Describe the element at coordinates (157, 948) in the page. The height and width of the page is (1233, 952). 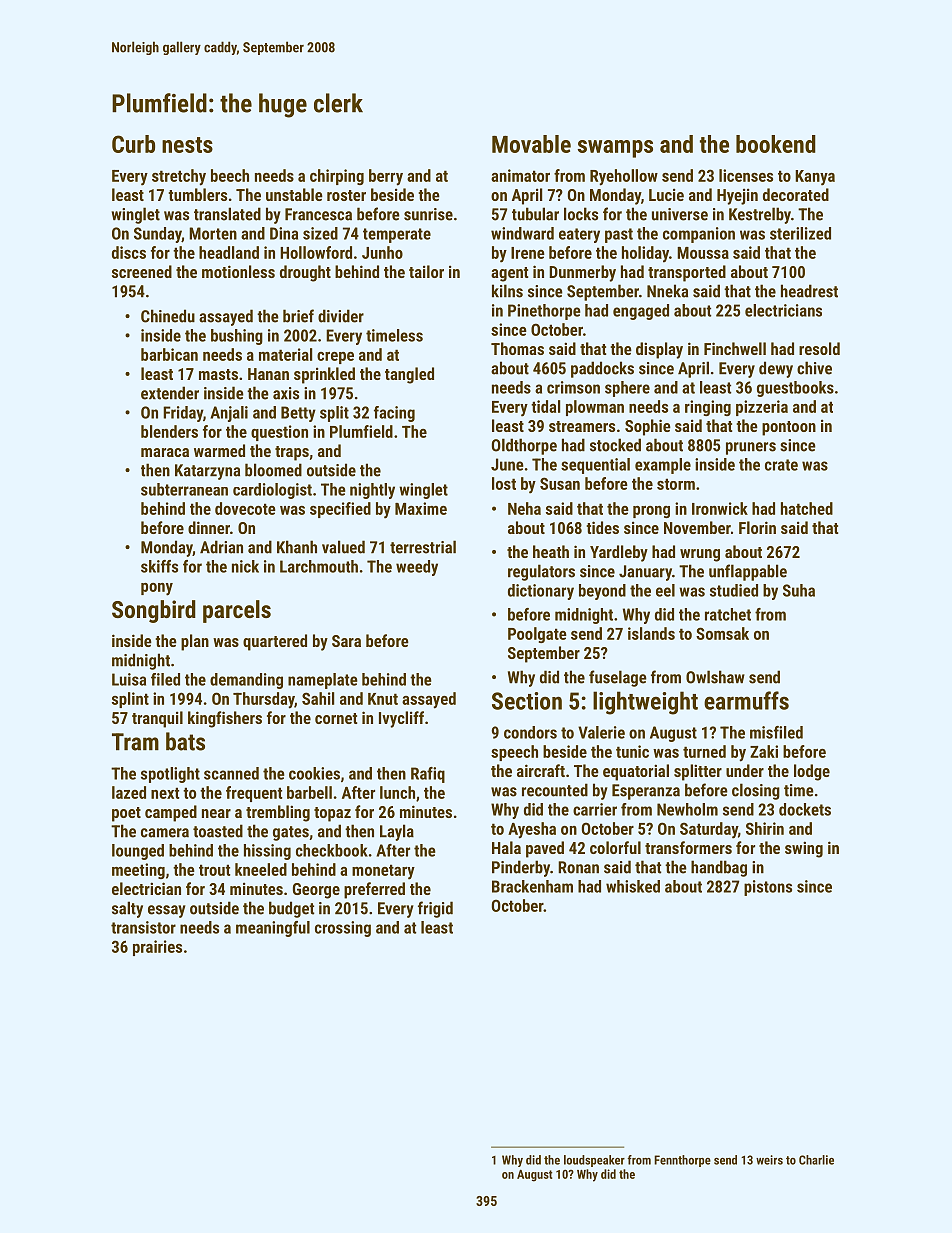
I see `prairies` at that location.
